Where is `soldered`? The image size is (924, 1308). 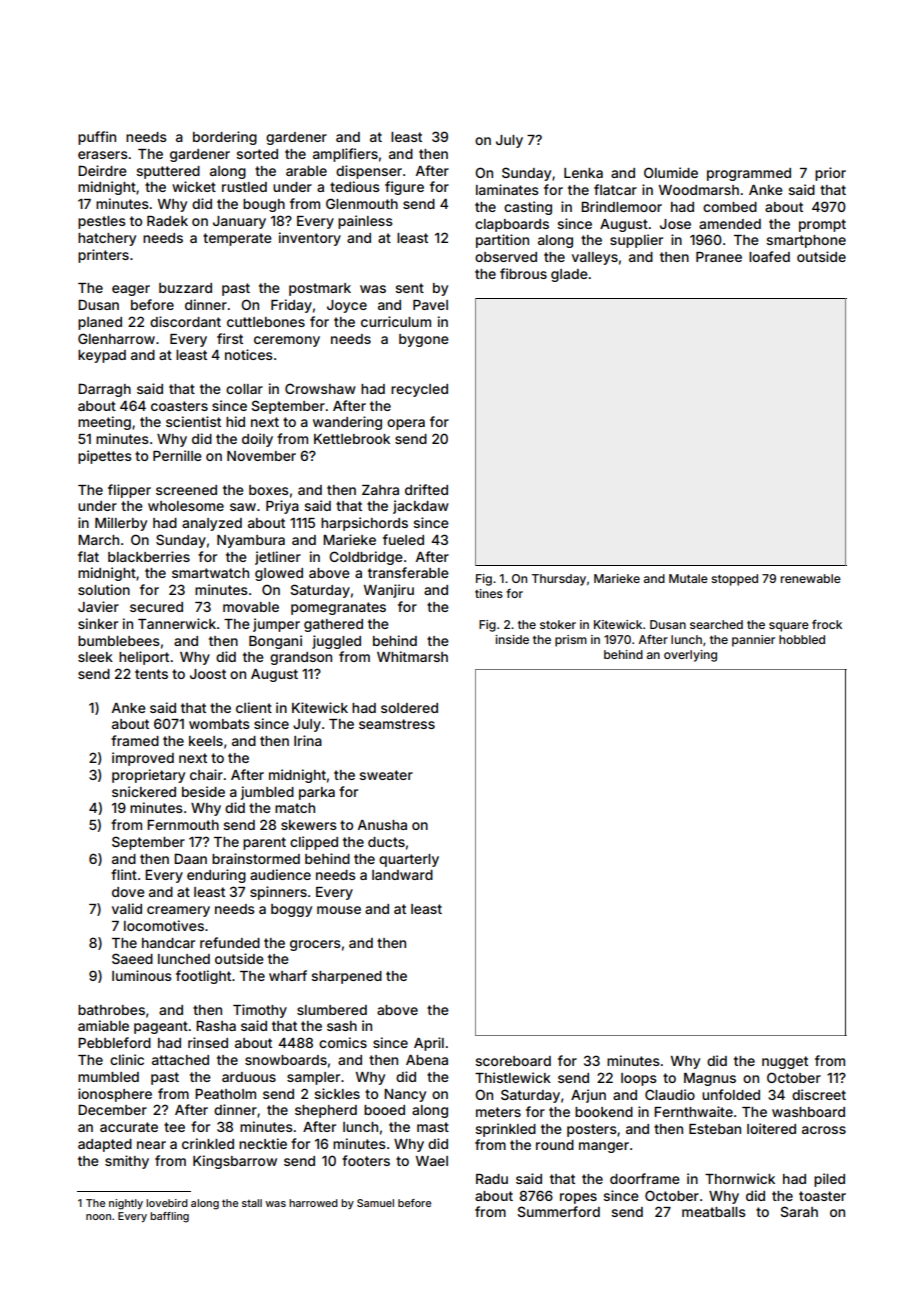 soldered is located at coordinates (409, 708).
